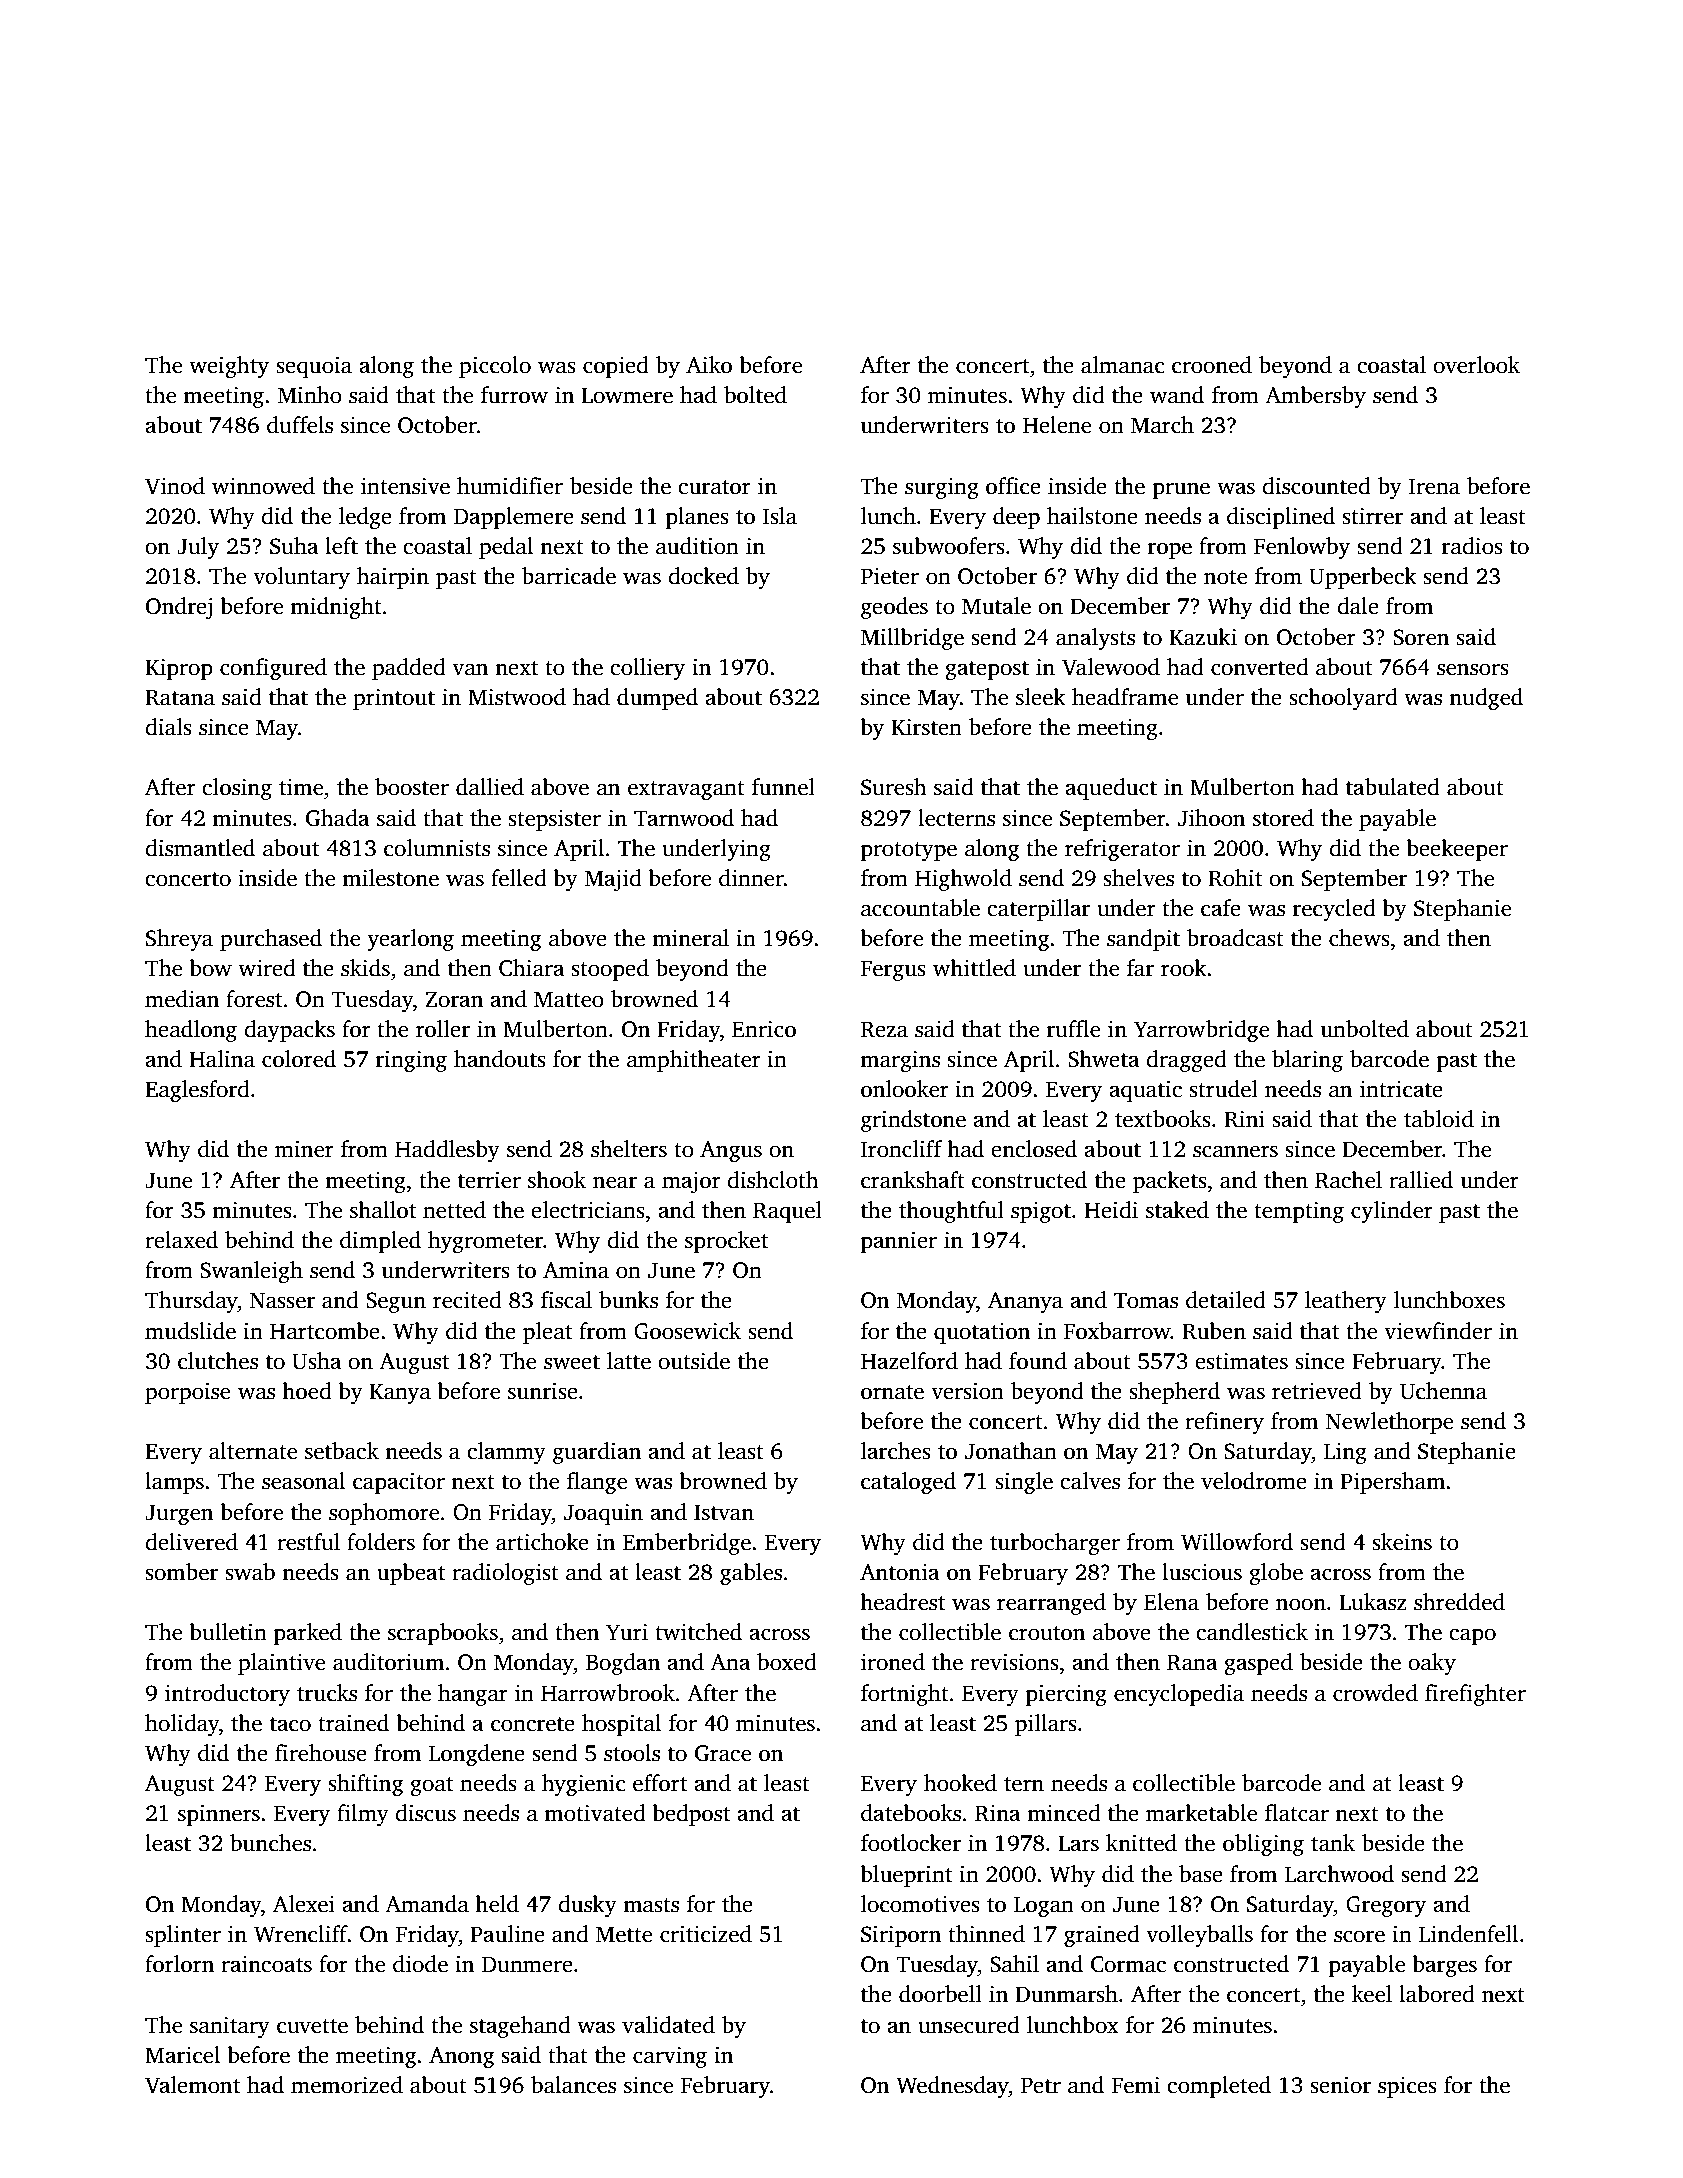  What do you see at coordinates (764, 1029) in the screenshot?
I see `Enrico` at bounding box center [764, 1029].
